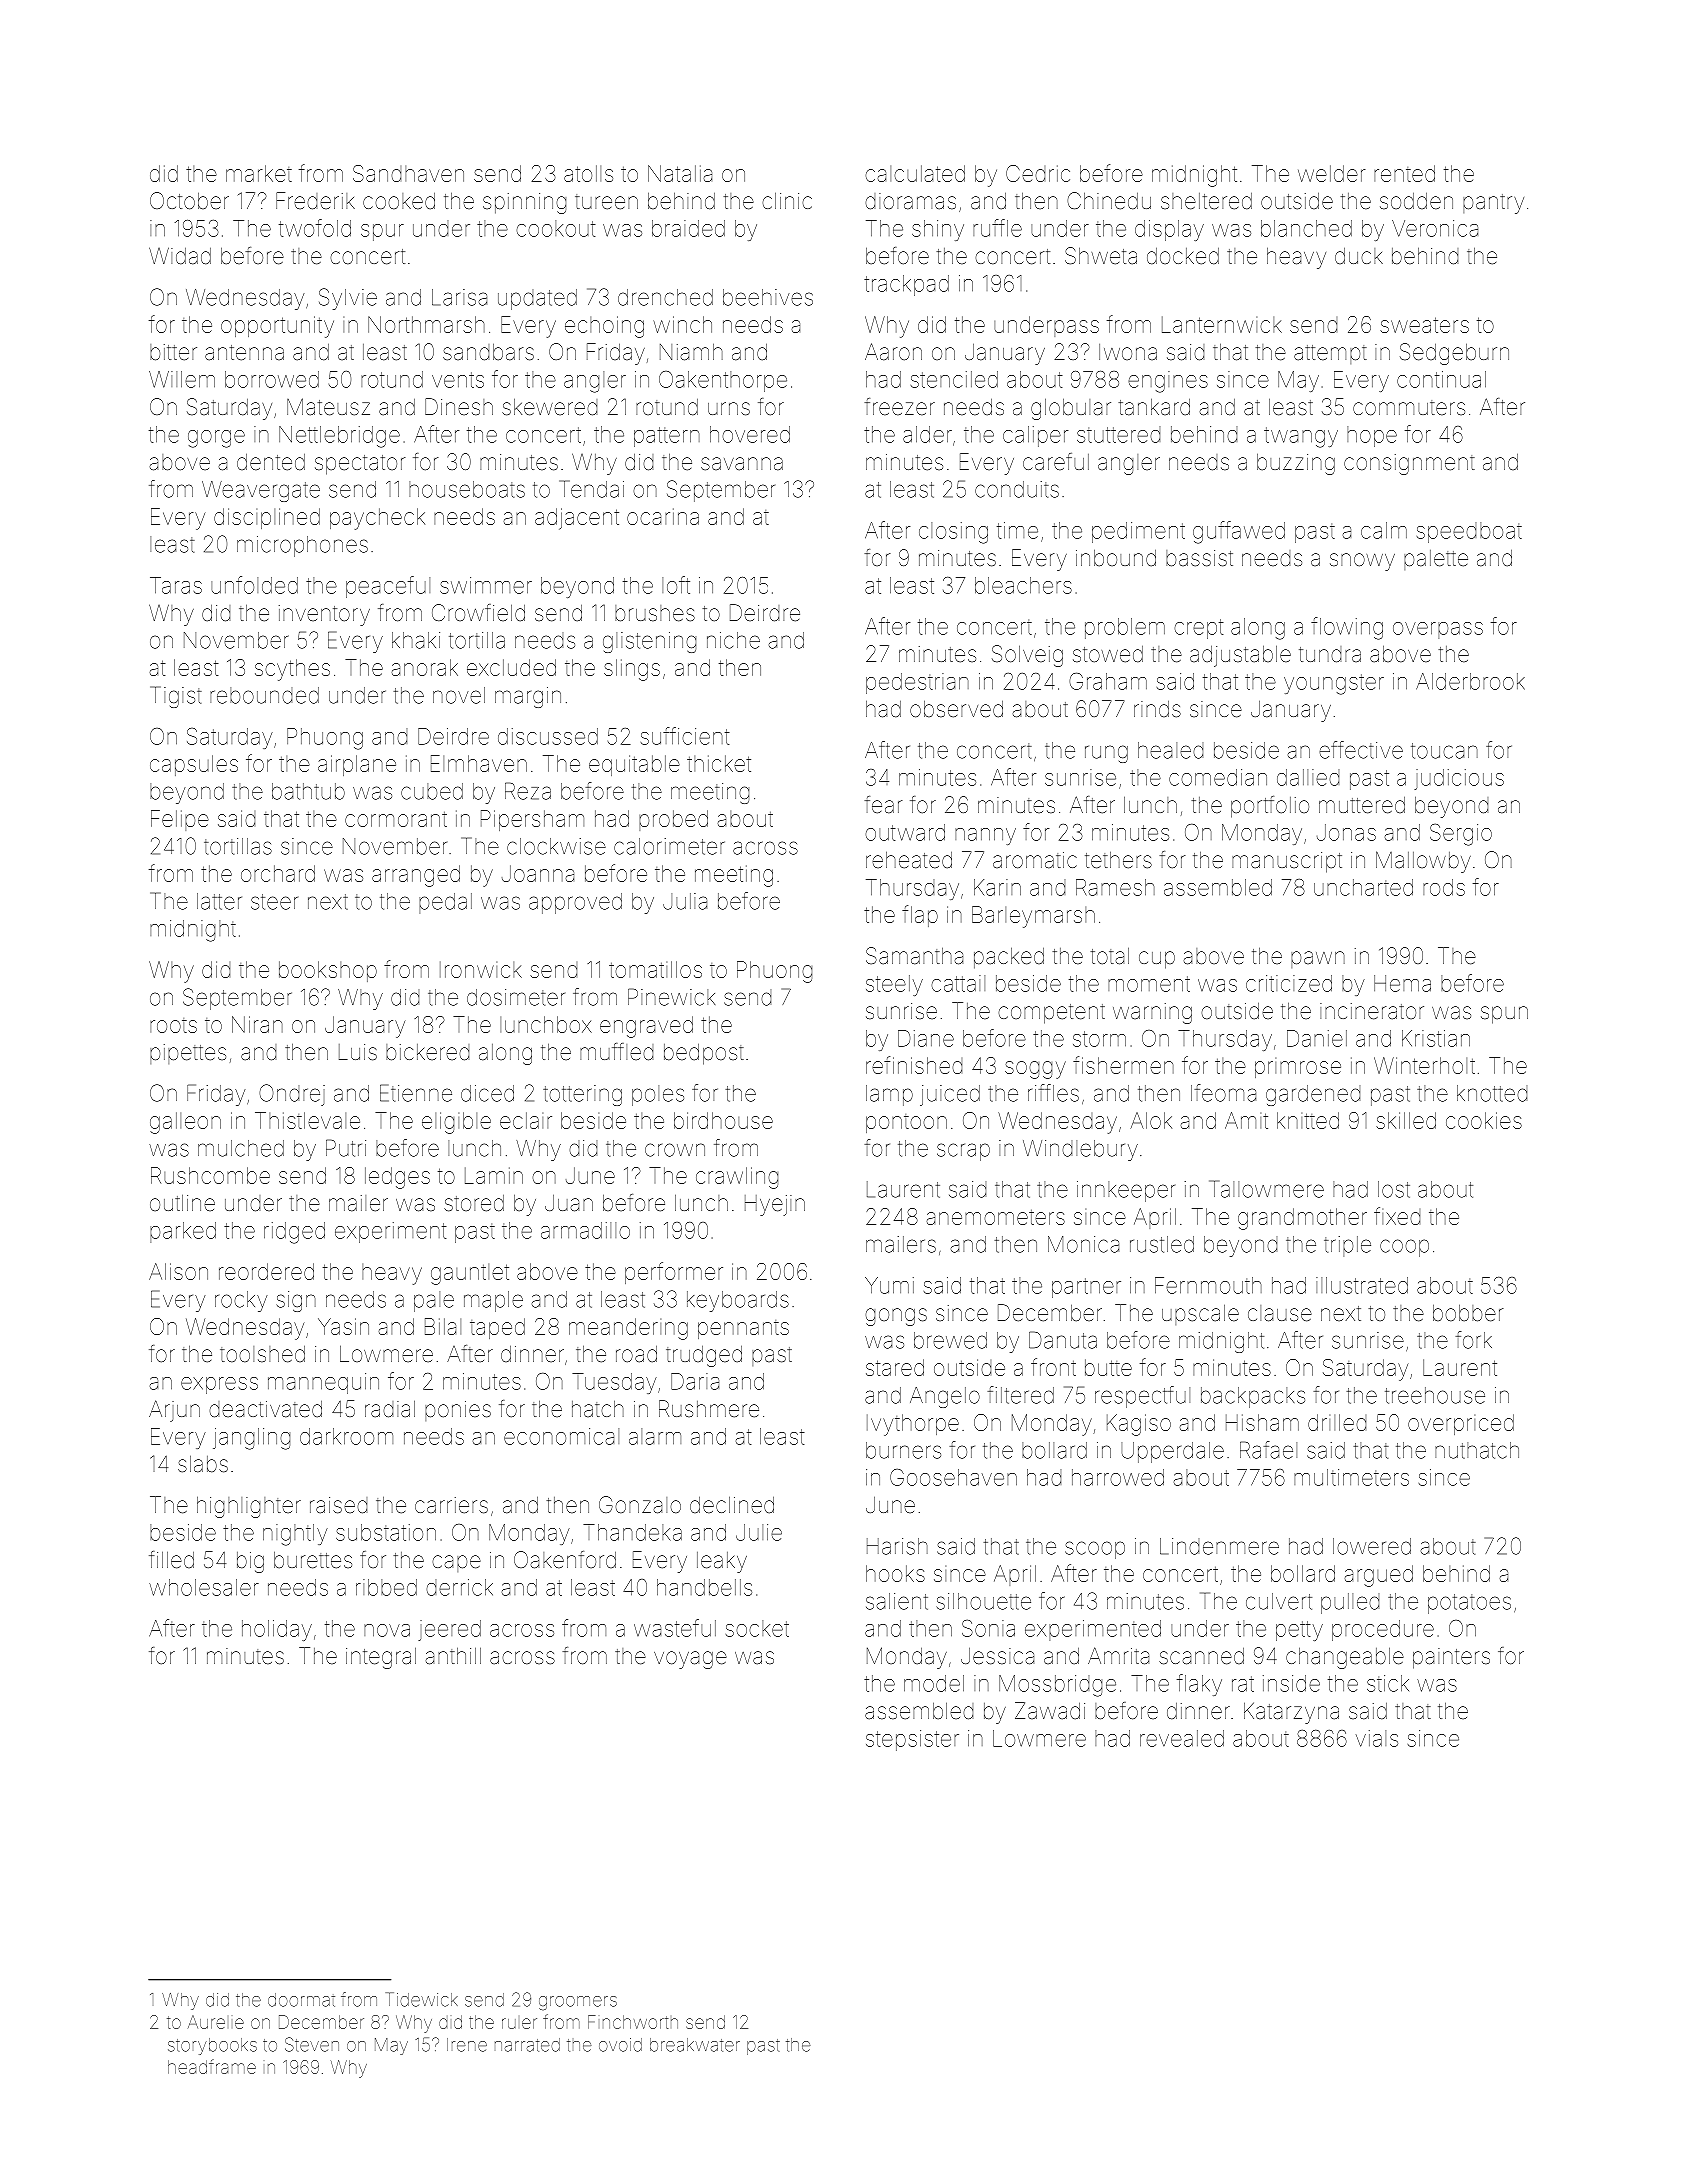 Image resolution: width=1683 pixels, height=2178 pixels. Describe the element at coordinates (690, 1660) in the screenshot. I see `voyage` at that location.
